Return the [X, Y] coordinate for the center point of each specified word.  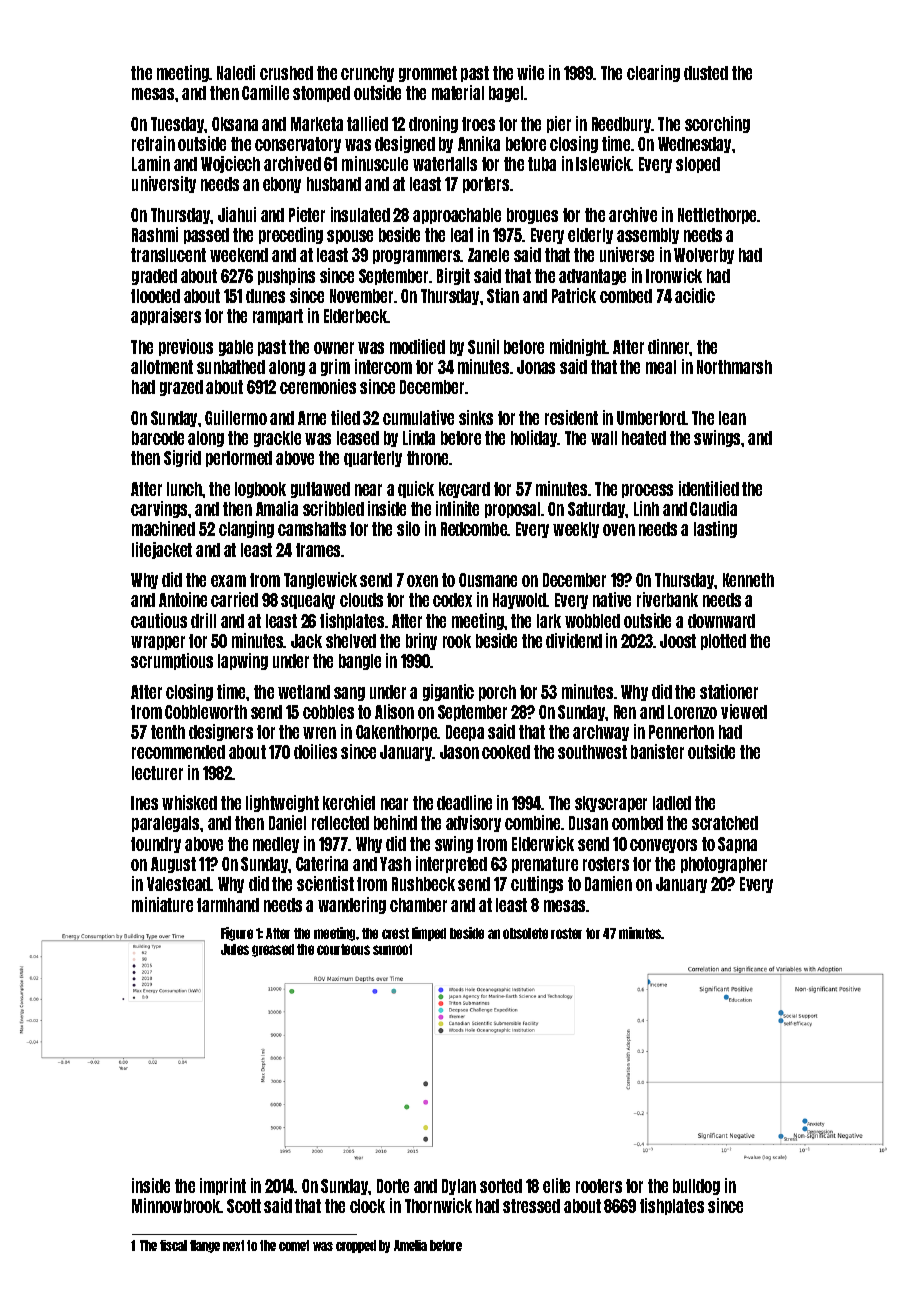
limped [429, 934]
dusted [706, 73]
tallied [367, 123]
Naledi [236, 72]
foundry [156, 845]
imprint [223, 1186]
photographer [724, 865]
